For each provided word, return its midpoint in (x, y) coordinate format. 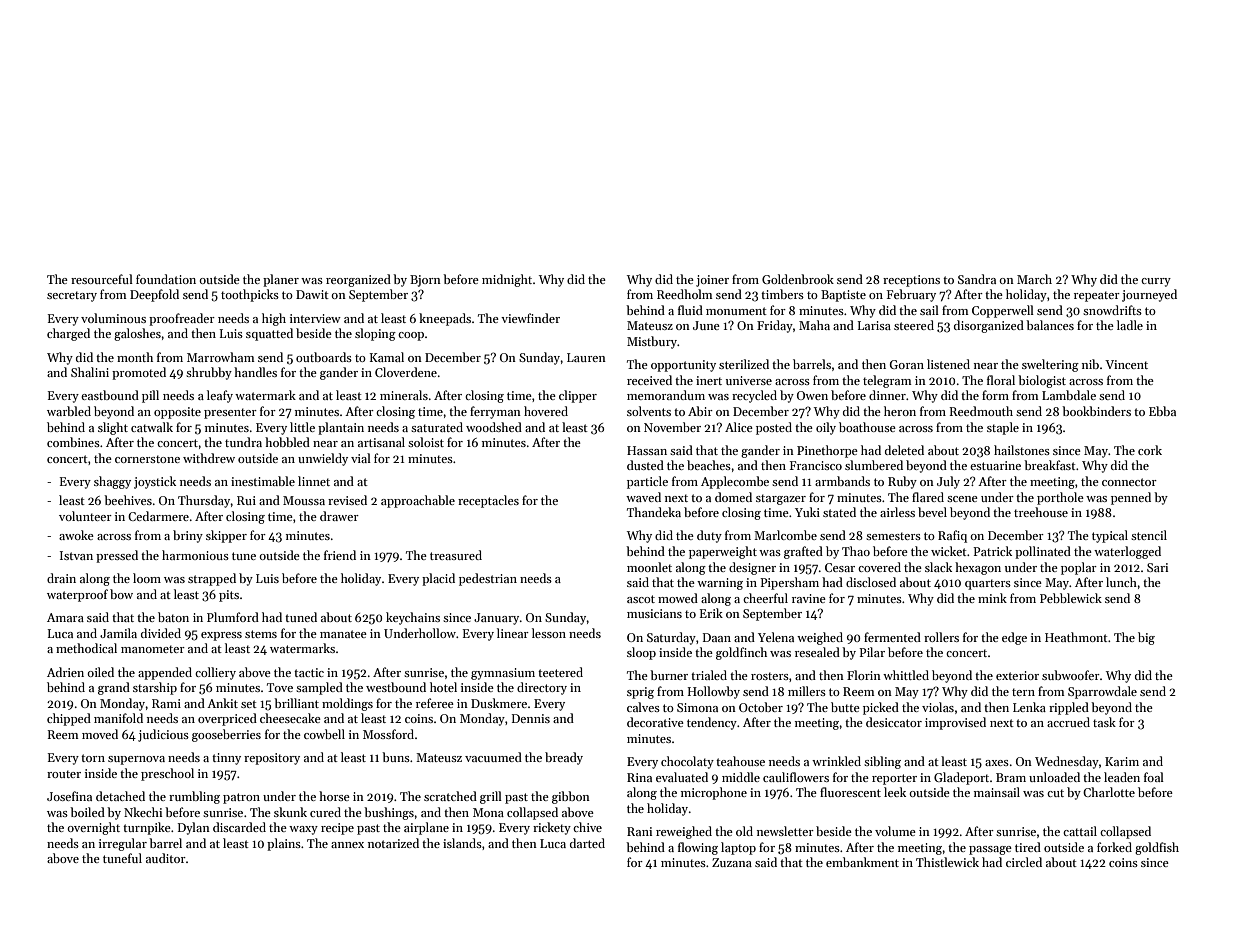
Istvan (76, 555)
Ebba (1162, 411)
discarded (239, 827)
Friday (775, 326)
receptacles (488, 501)
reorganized (358, 280)
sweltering (1050, 365)
